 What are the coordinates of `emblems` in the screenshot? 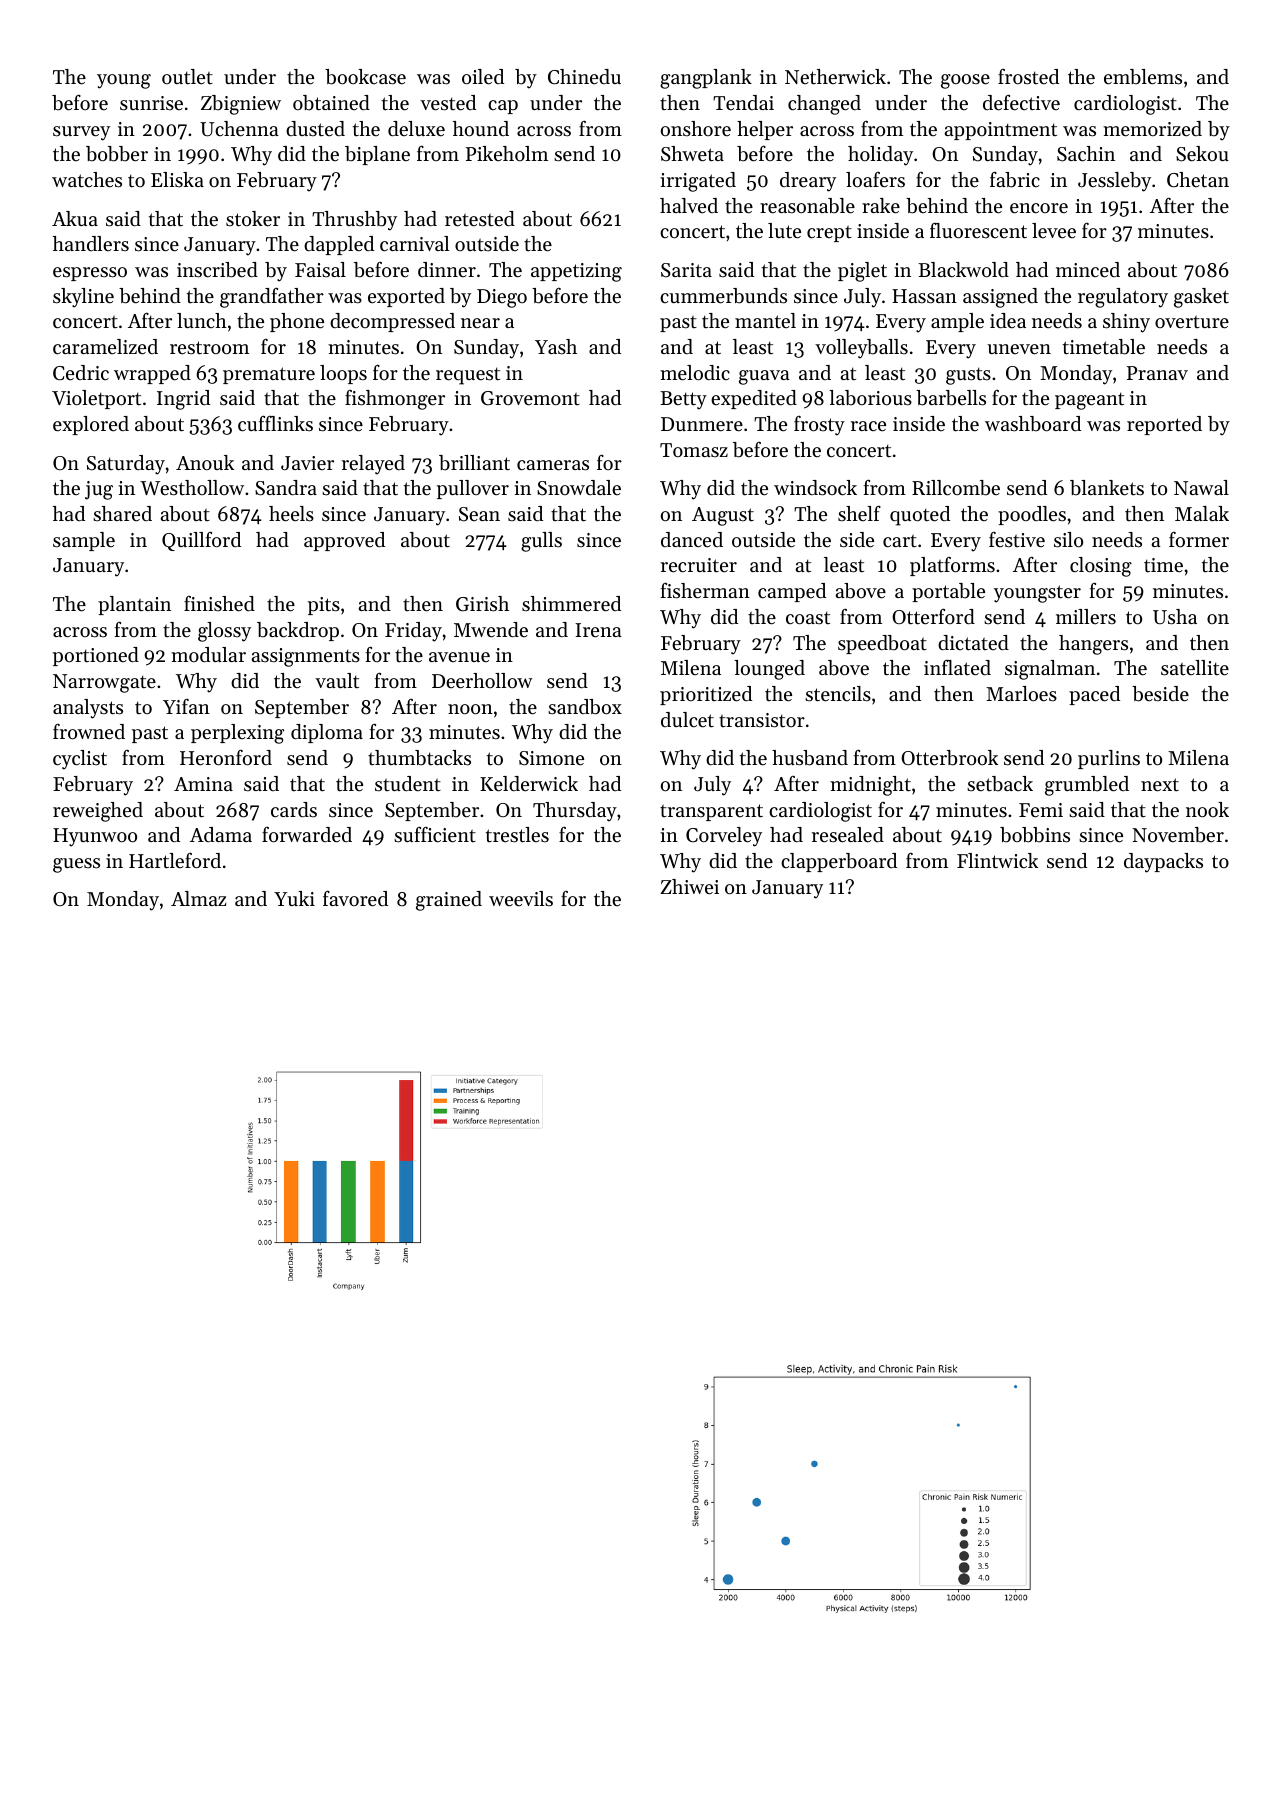 It's located at (1143, 77).
